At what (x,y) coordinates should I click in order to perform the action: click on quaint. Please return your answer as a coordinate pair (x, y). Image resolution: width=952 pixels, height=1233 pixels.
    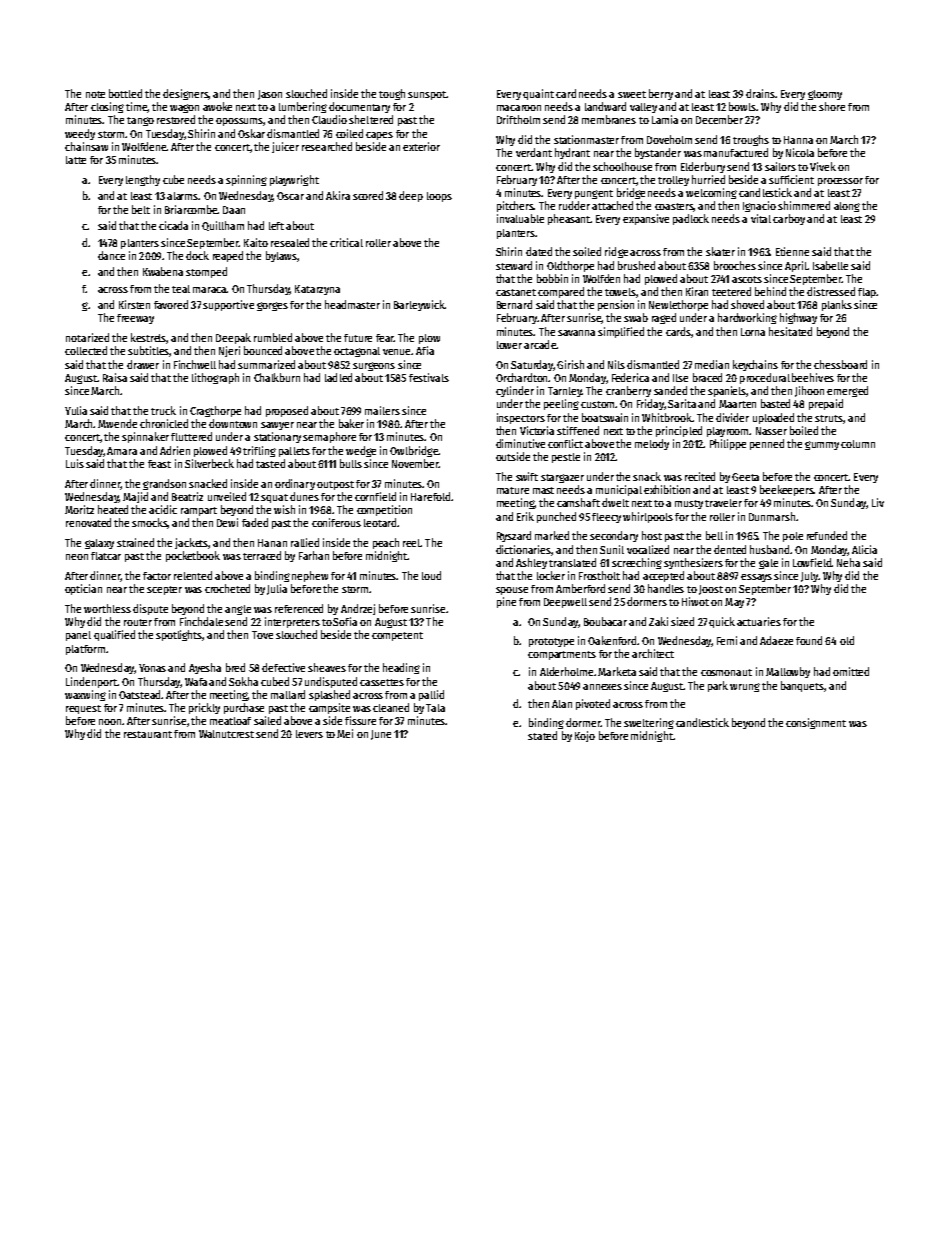
    Looking at the image, I should click on (538, 94).
